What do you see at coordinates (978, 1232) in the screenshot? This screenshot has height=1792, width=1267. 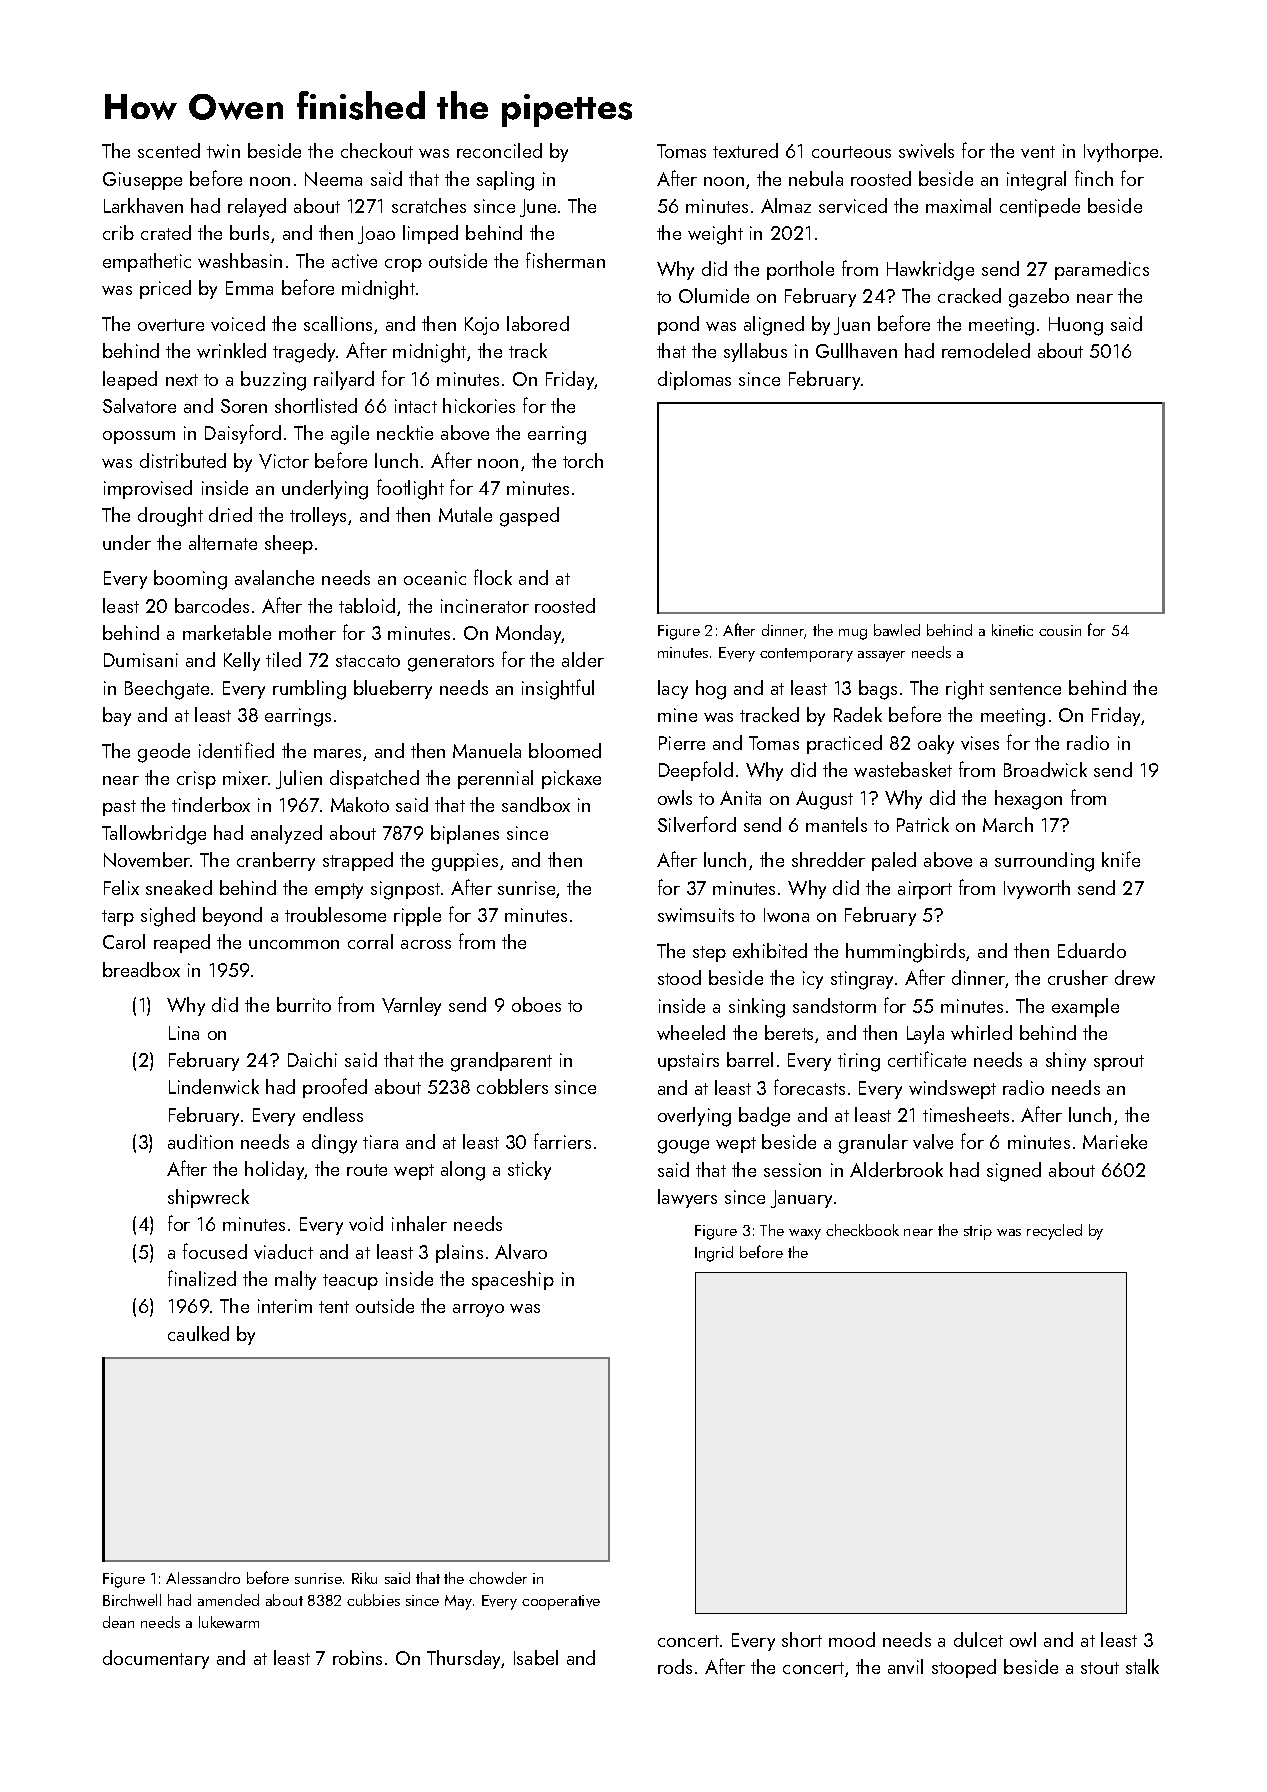 I see `strip` at bounding box center [978, 1232].
